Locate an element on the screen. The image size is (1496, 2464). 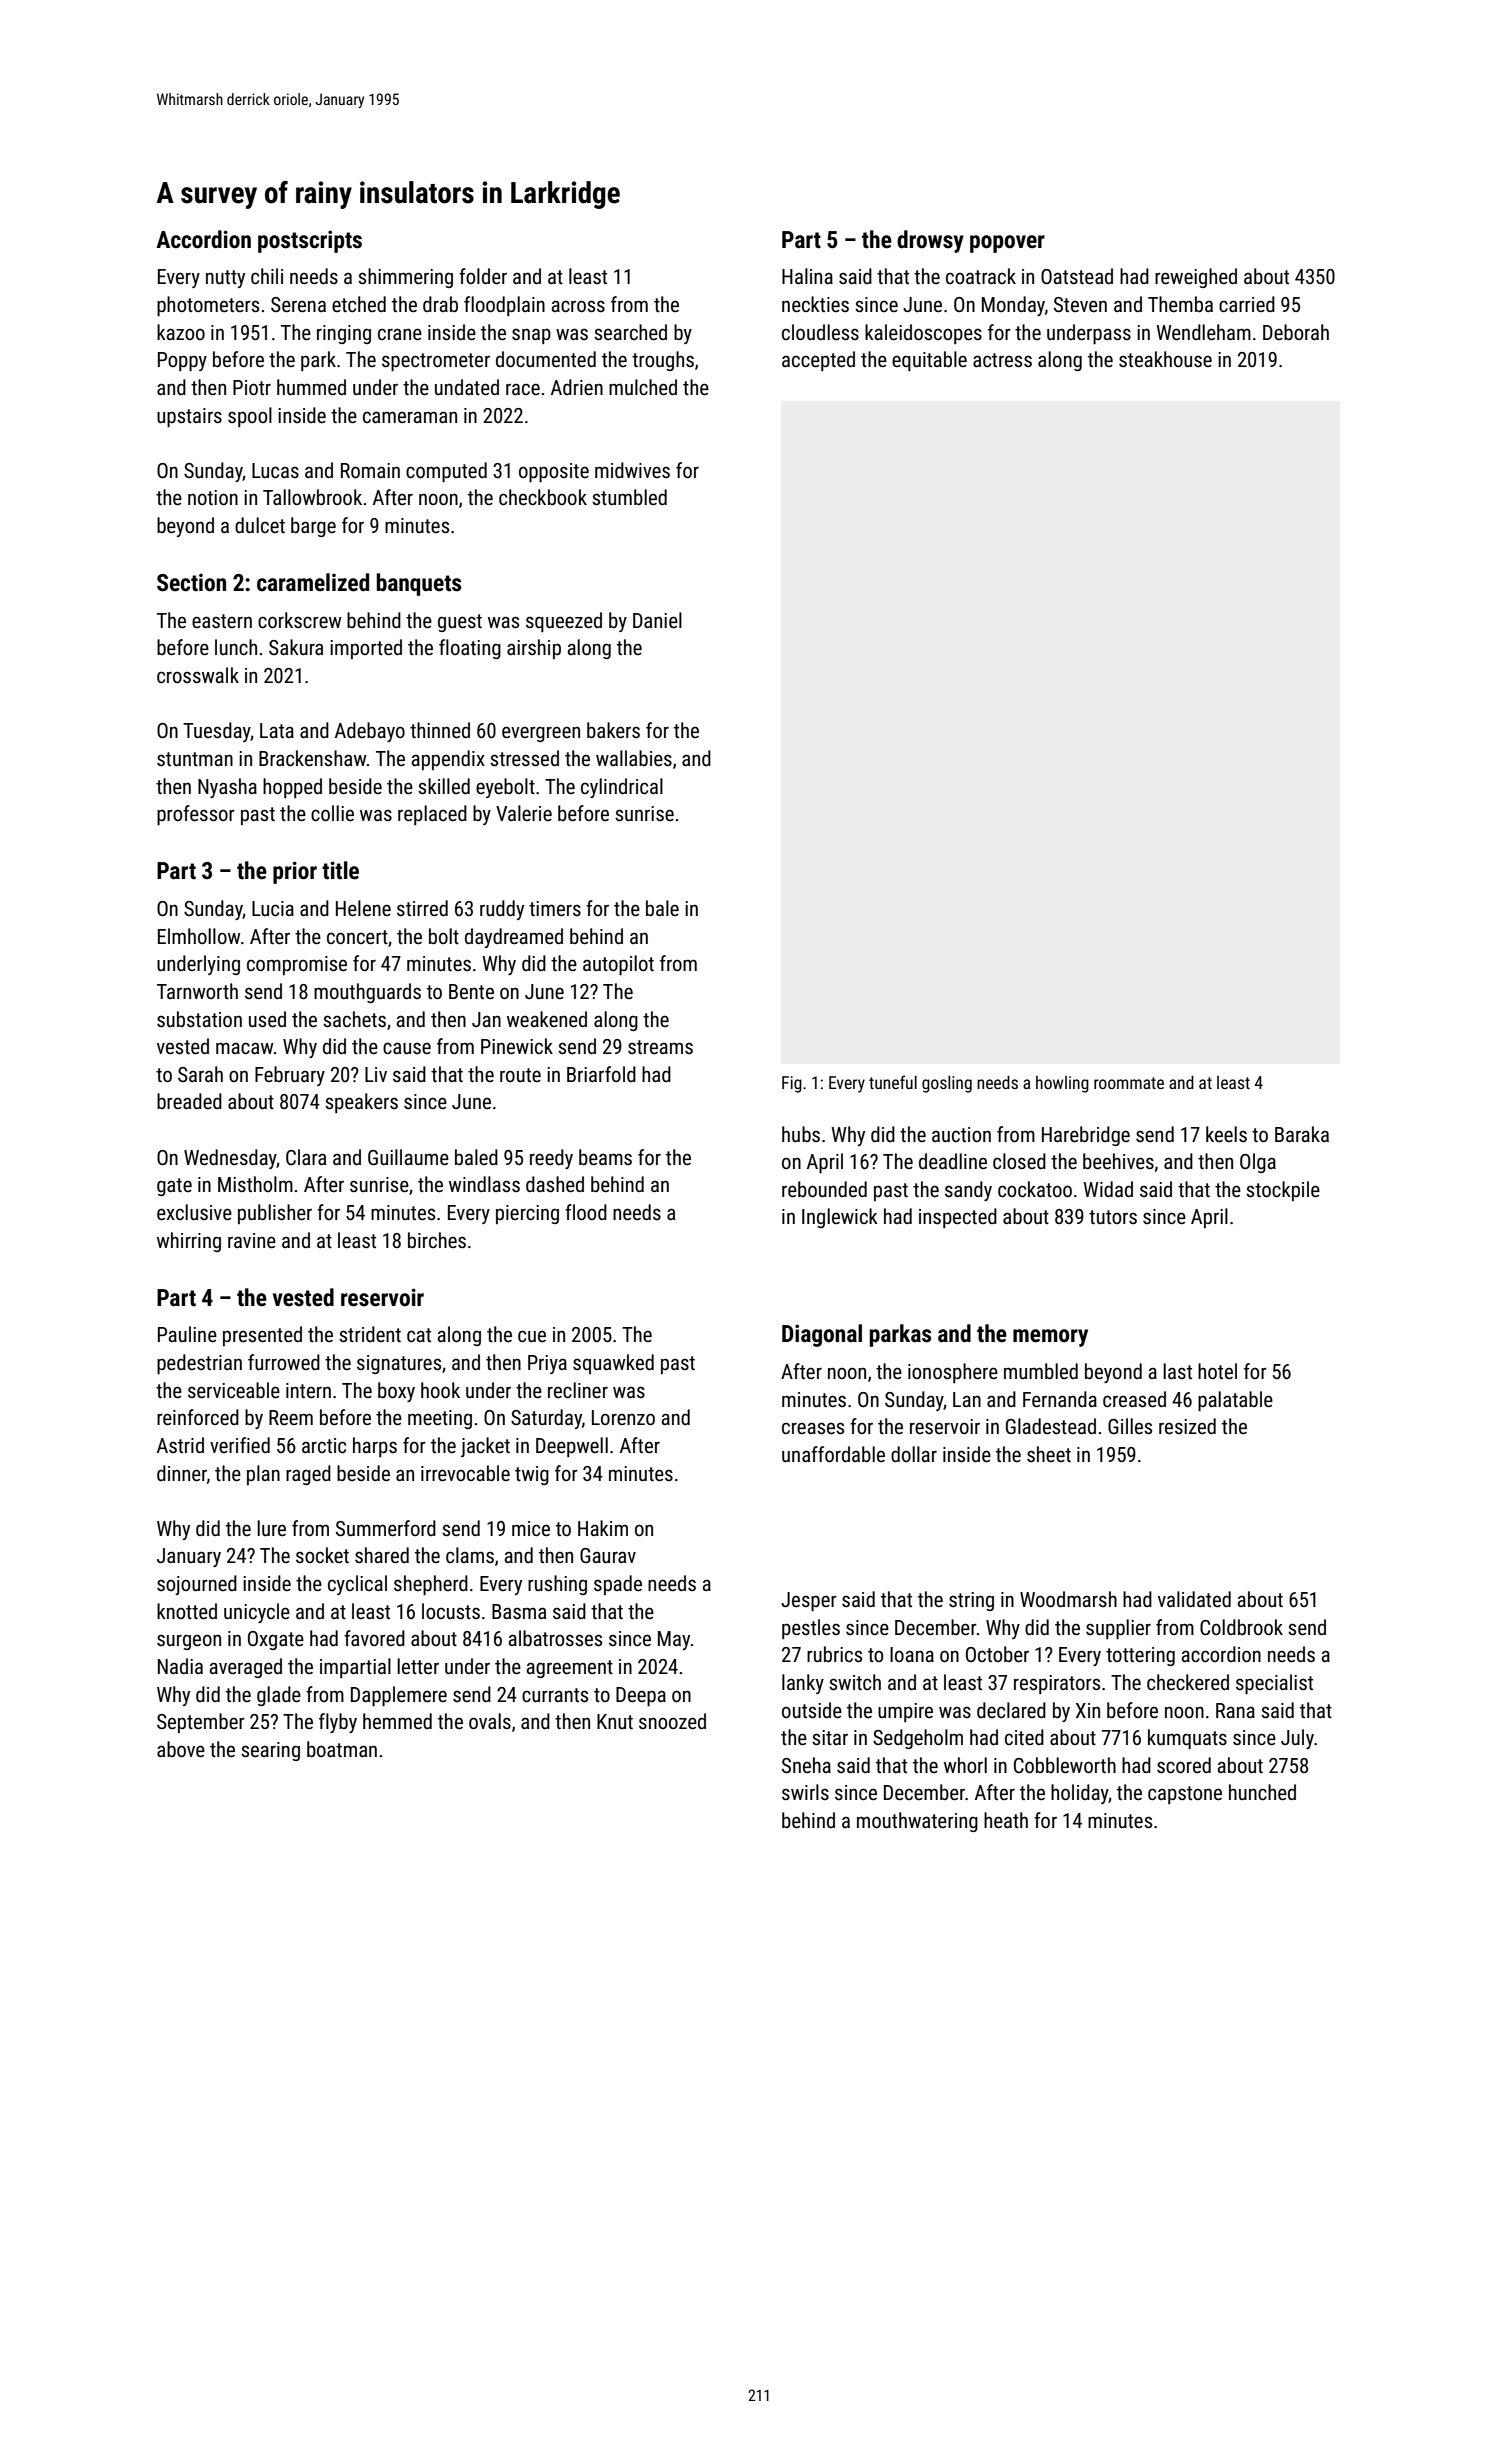
Oatstead is located at coordinates (1077, 276).
